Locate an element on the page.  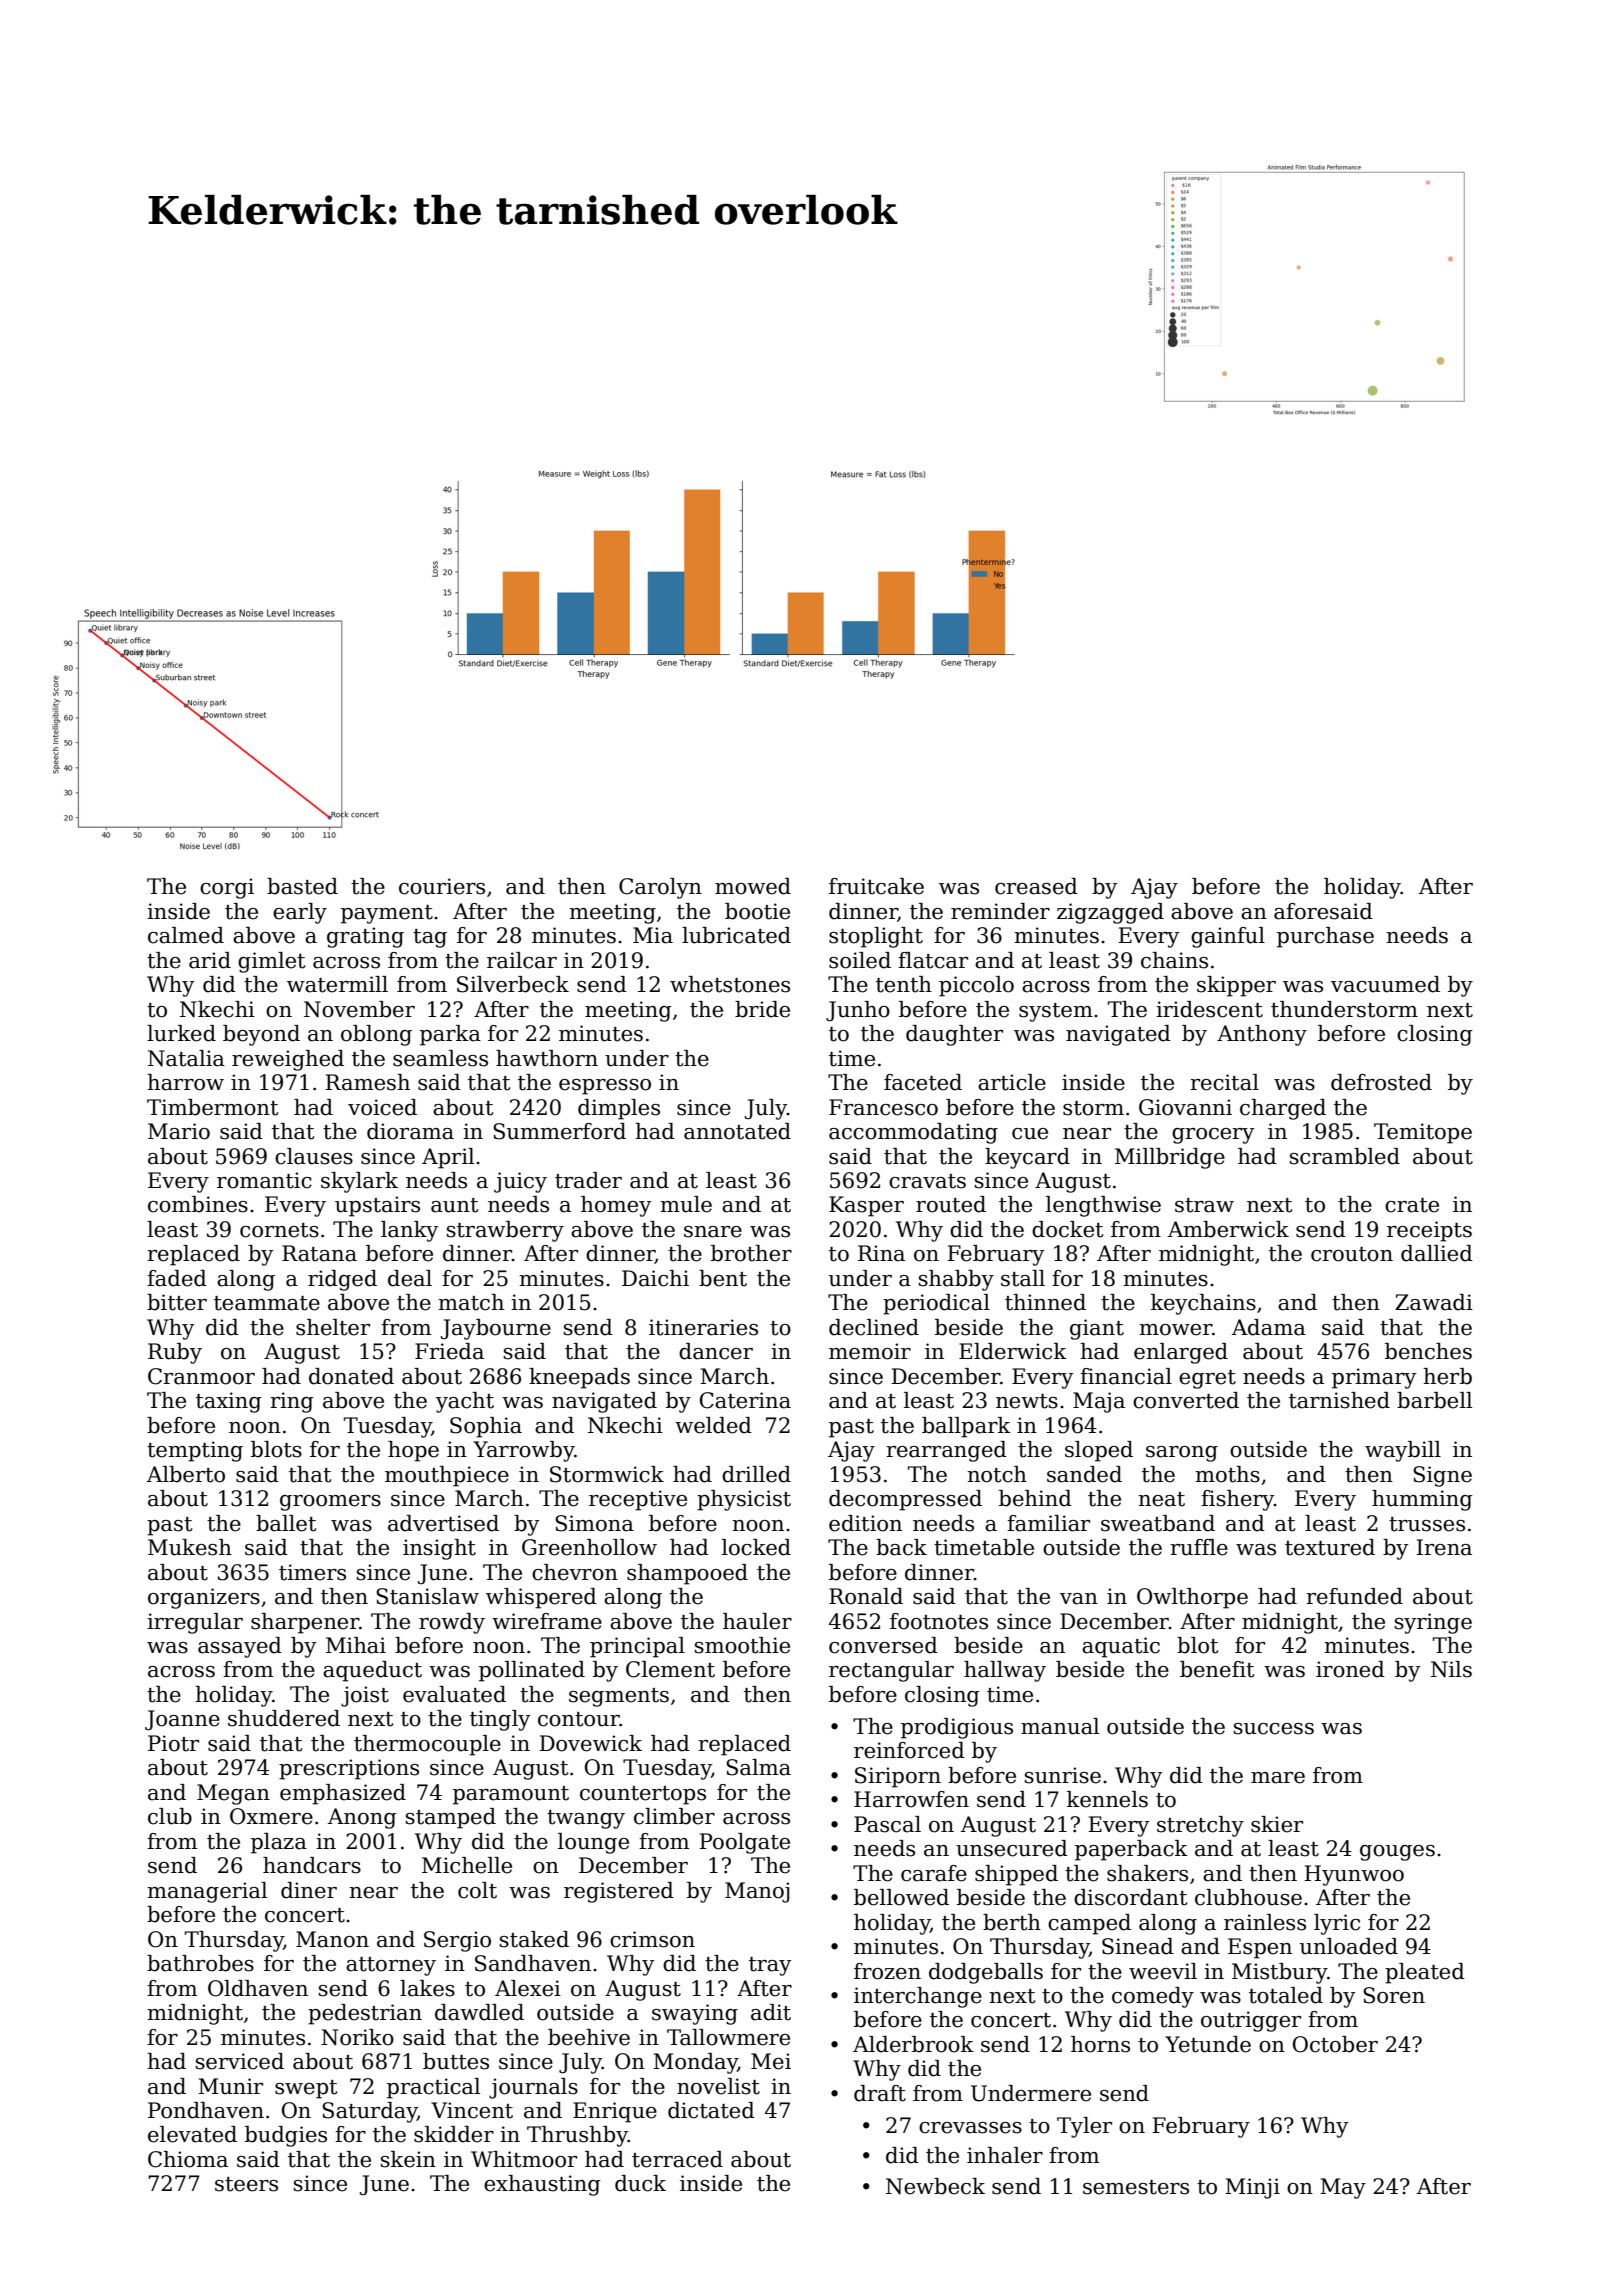
whispered is located at coordinates (541, 1598).
